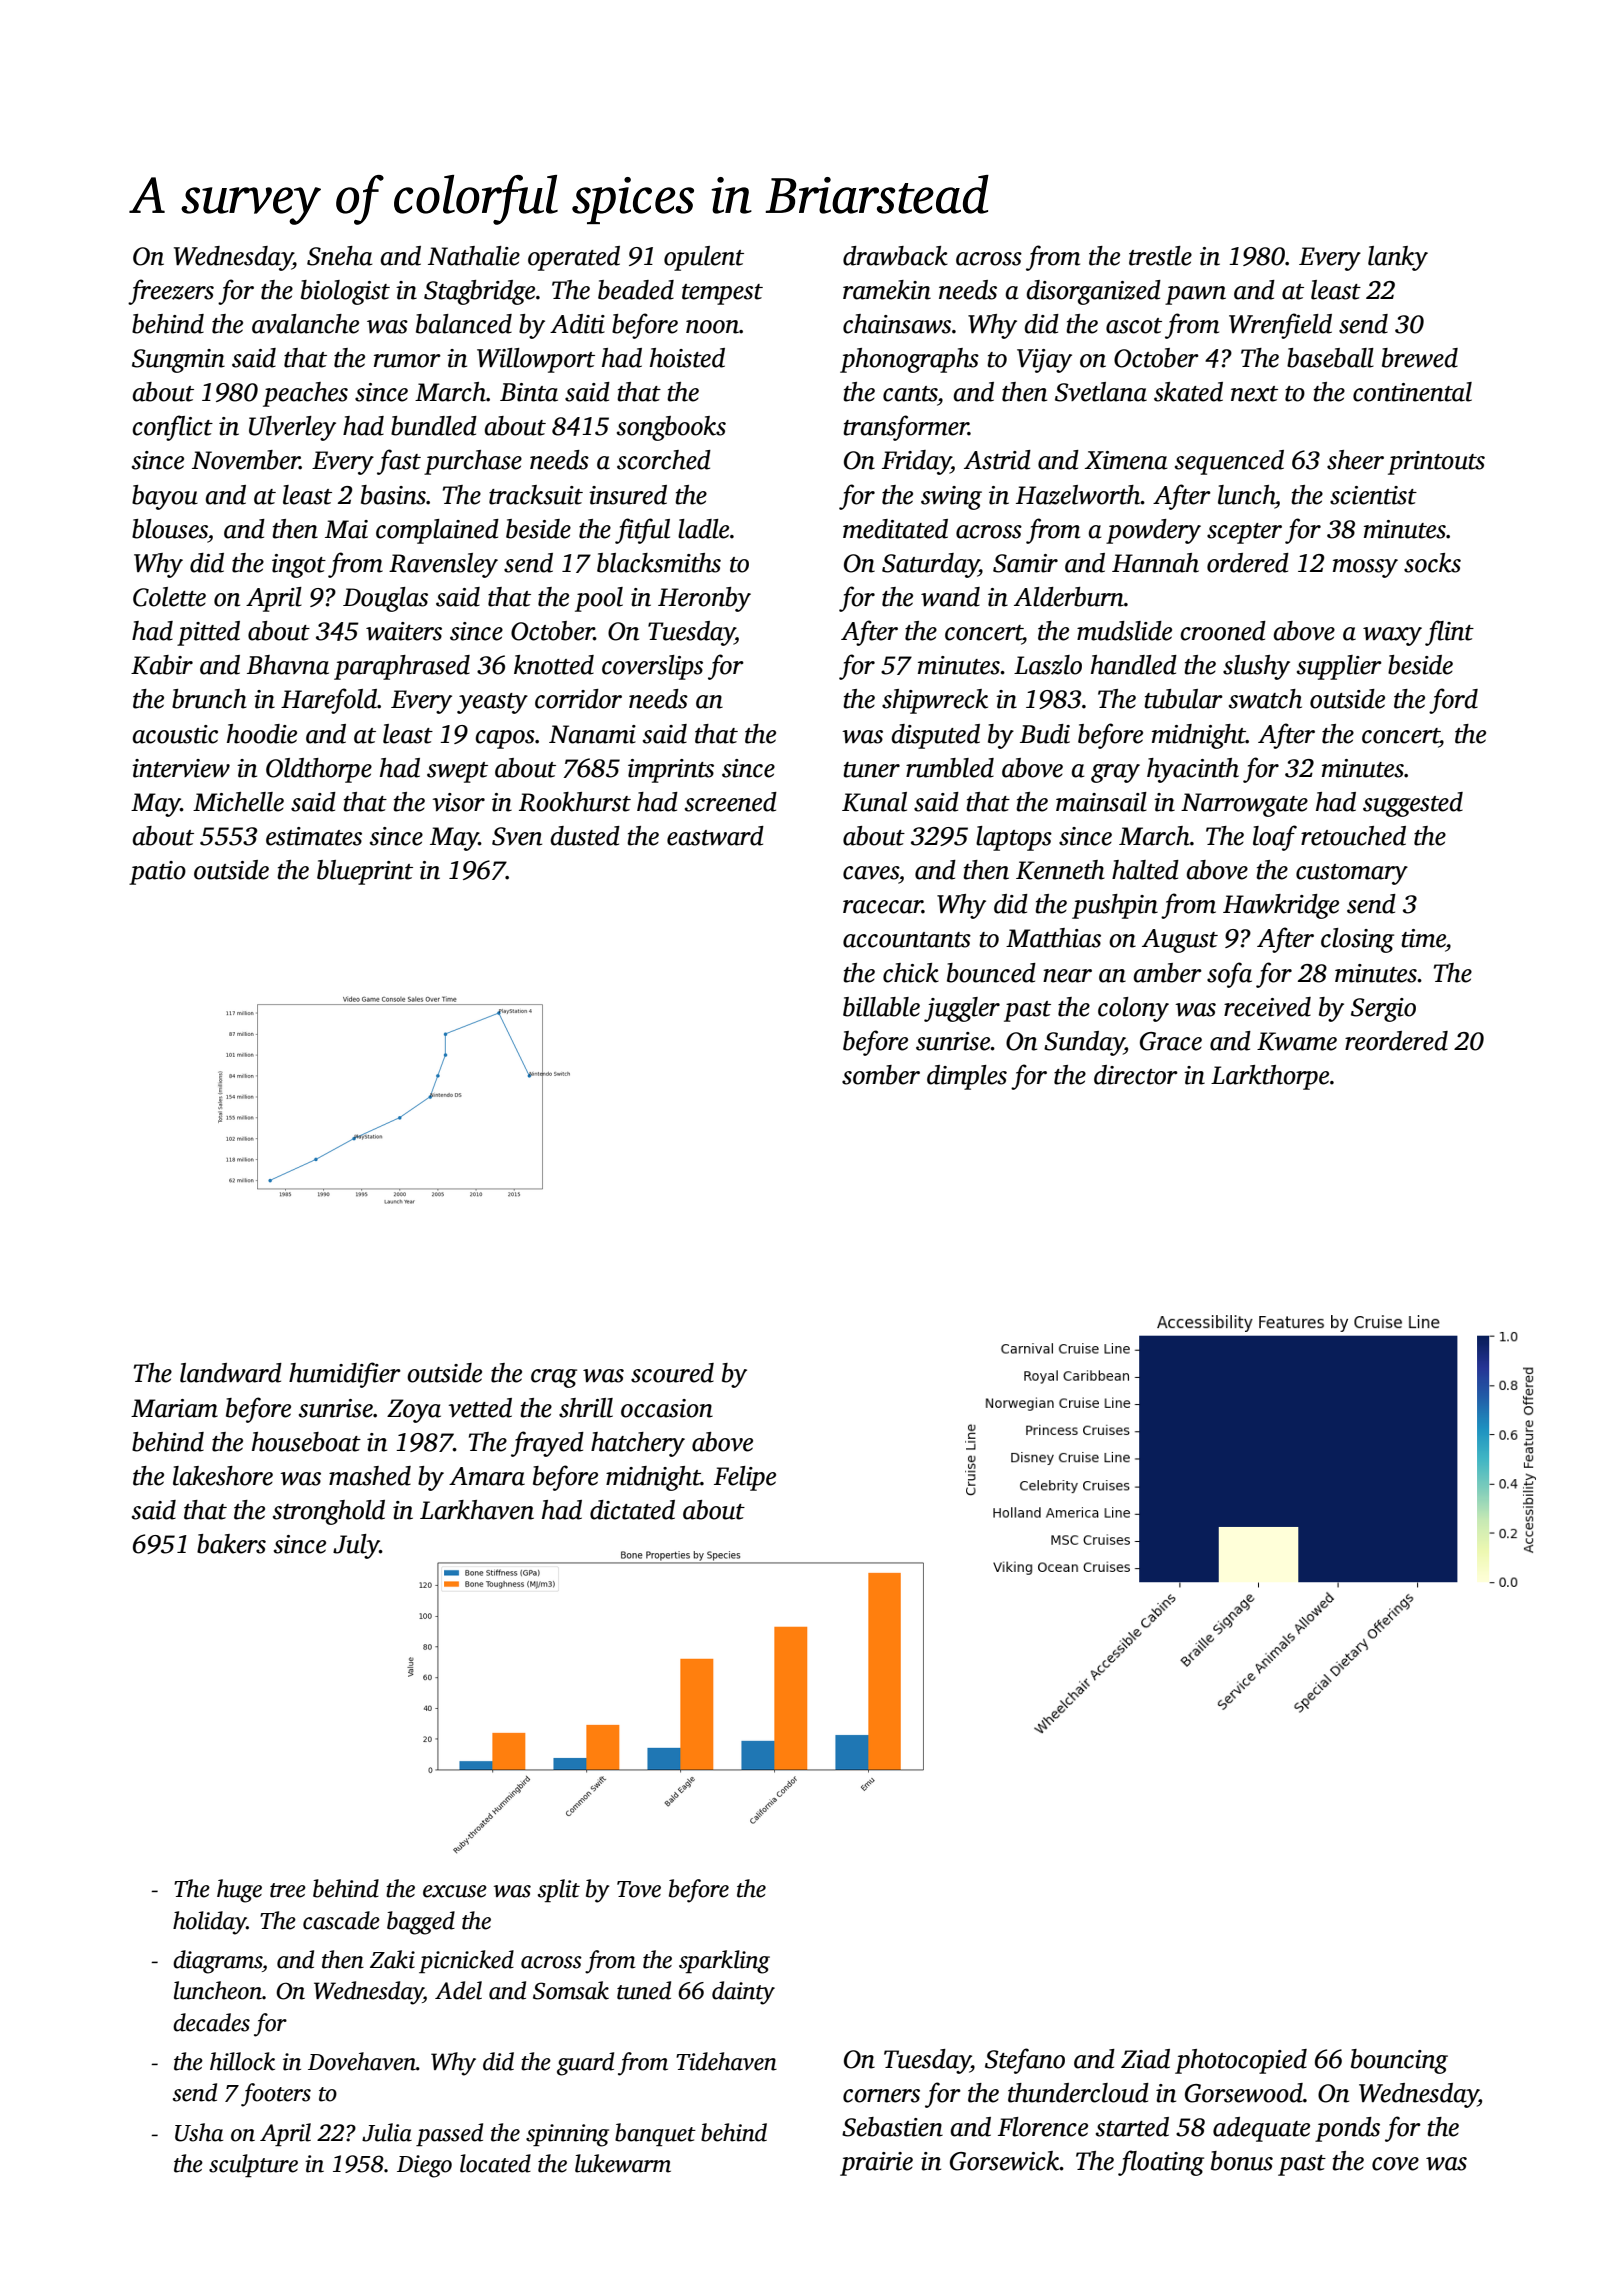 The width and height of the screenshot is (1620, 2292). I want to click on crag, so click(554, 1378).
